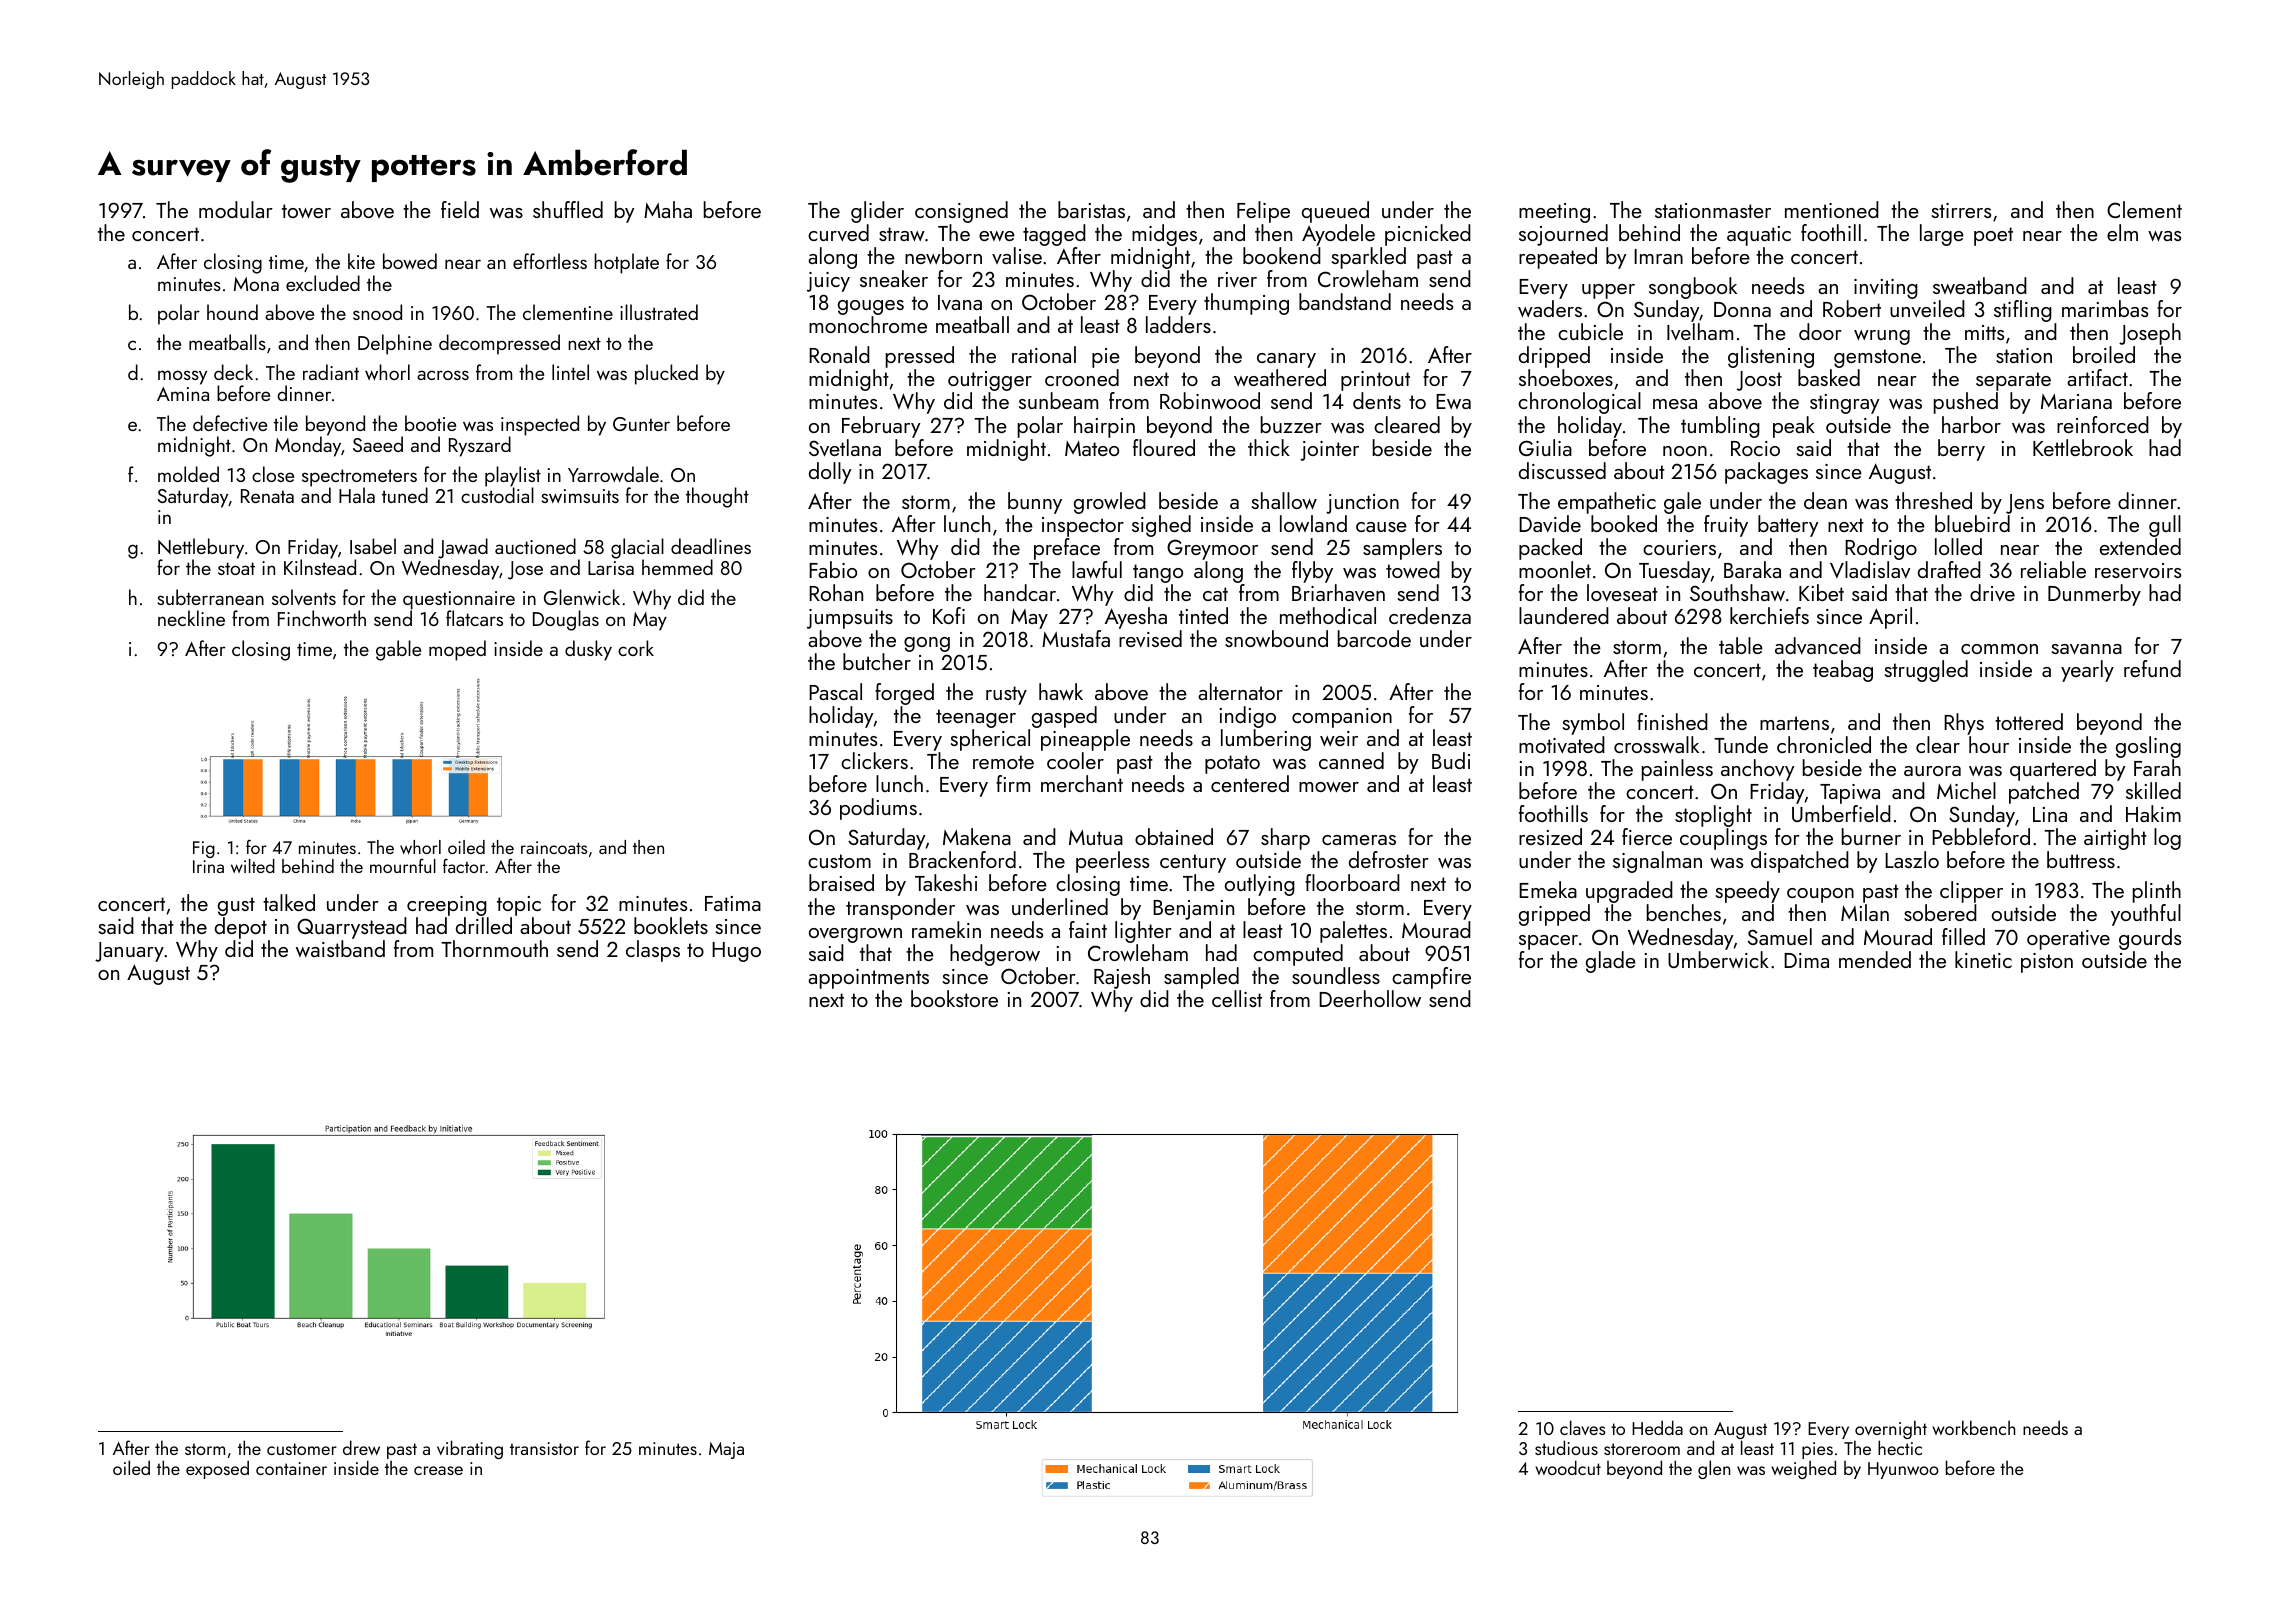 This document has width=2280, height=1613. I want to click on shuffled, so click(568, 209).
